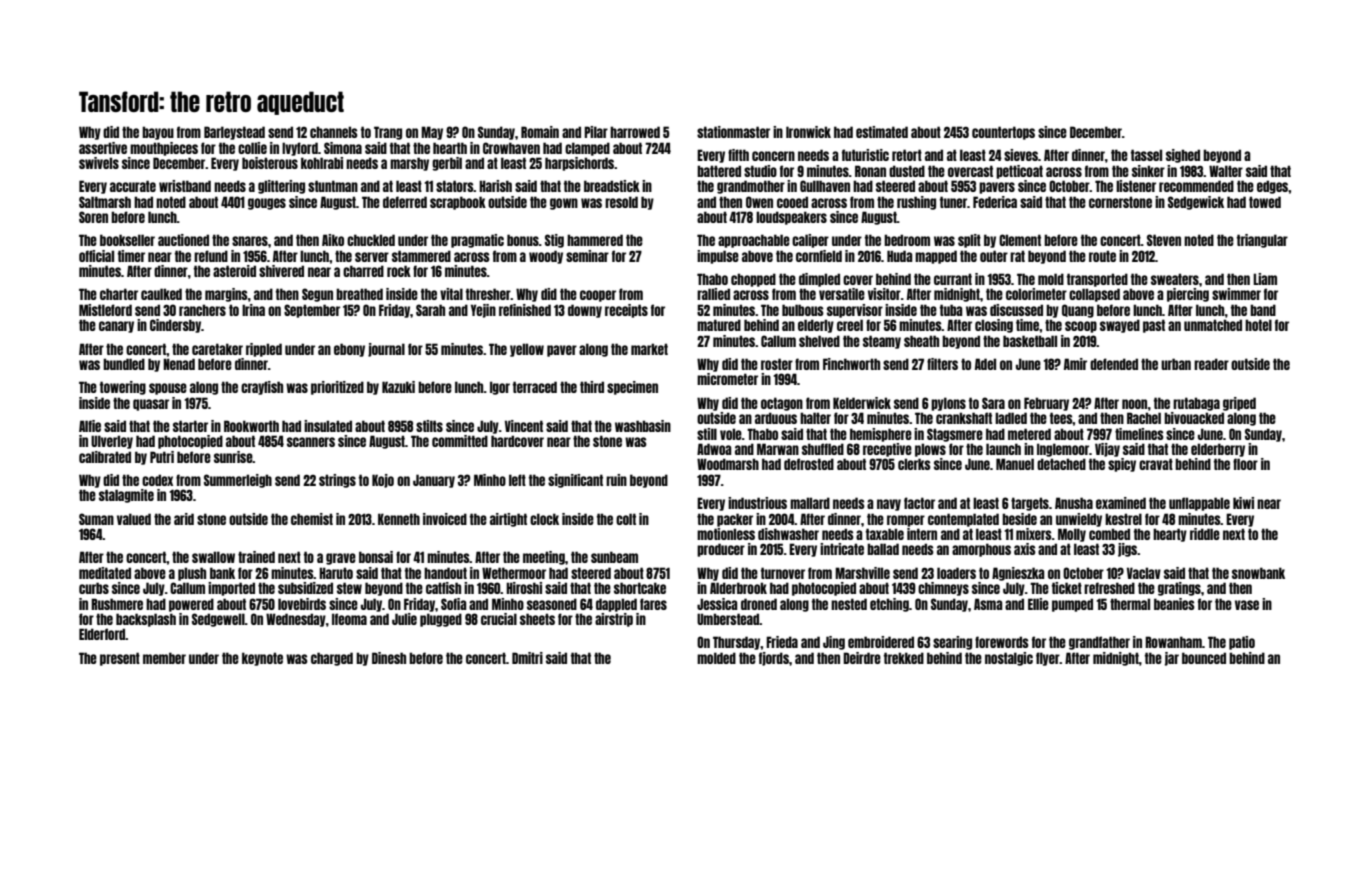  I want to click on patio, so click(1242, 643).
